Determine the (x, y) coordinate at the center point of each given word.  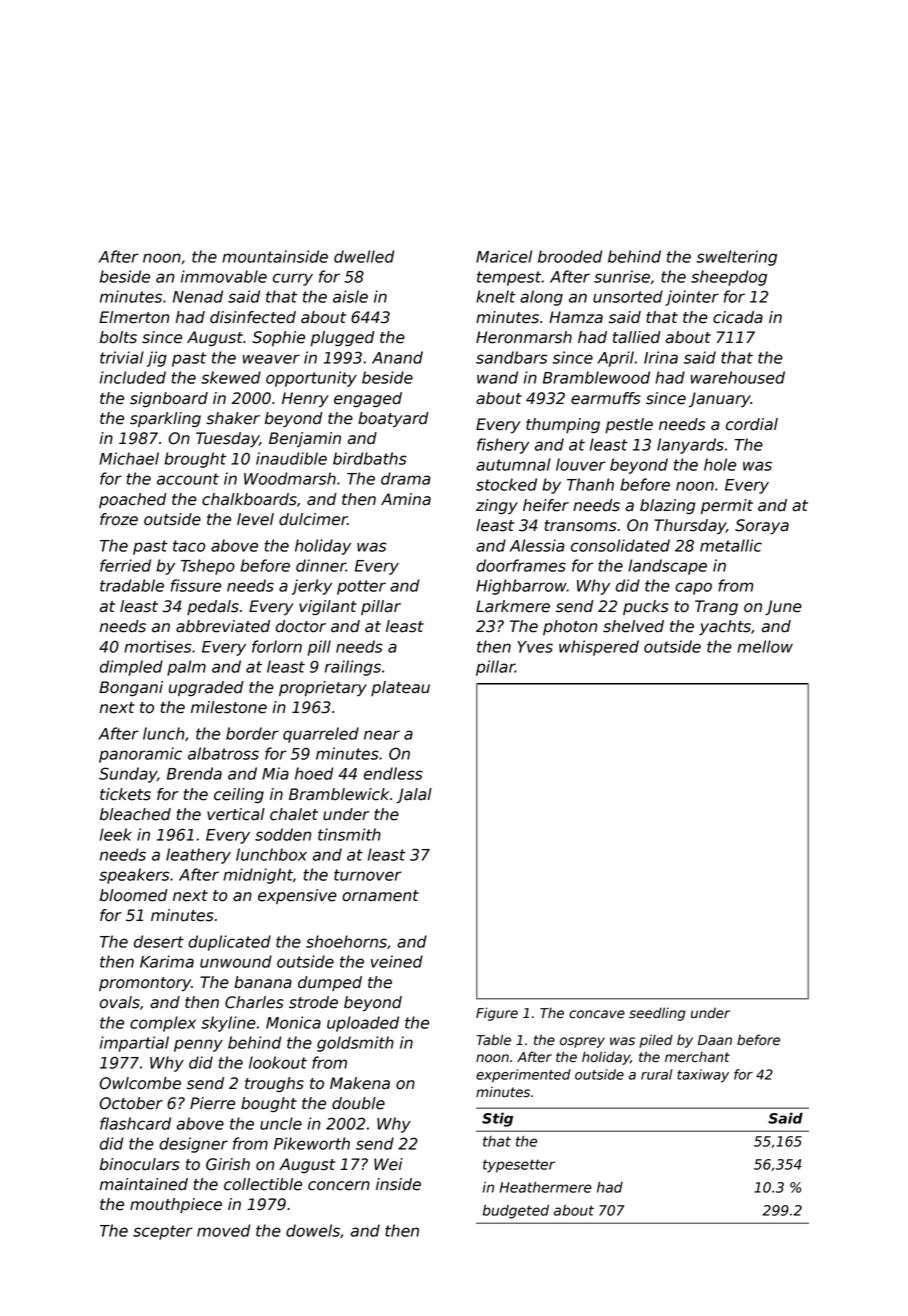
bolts (118, 337)
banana (263, 982)
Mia (275, 773)
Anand (397, 357)
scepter (163, 1232)
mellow (765, 646)
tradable (132, 585)
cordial (752, 424)
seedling (657, 1014)
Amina (406, 499)
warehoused (738, 377)
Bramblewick (339, 794)
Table (493, 1040)
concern (339, 1186)
